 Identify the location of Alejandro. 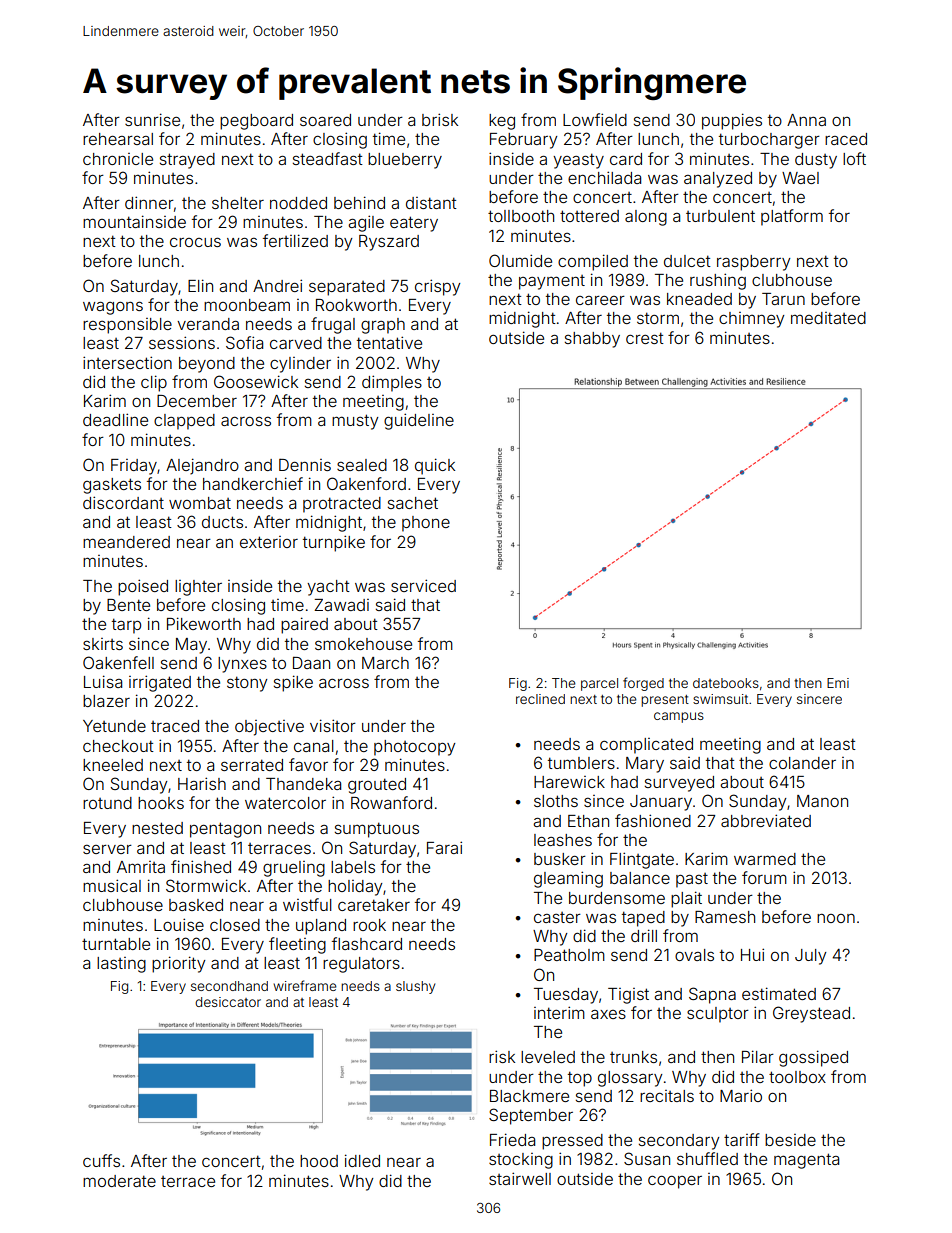
(202, 466).
